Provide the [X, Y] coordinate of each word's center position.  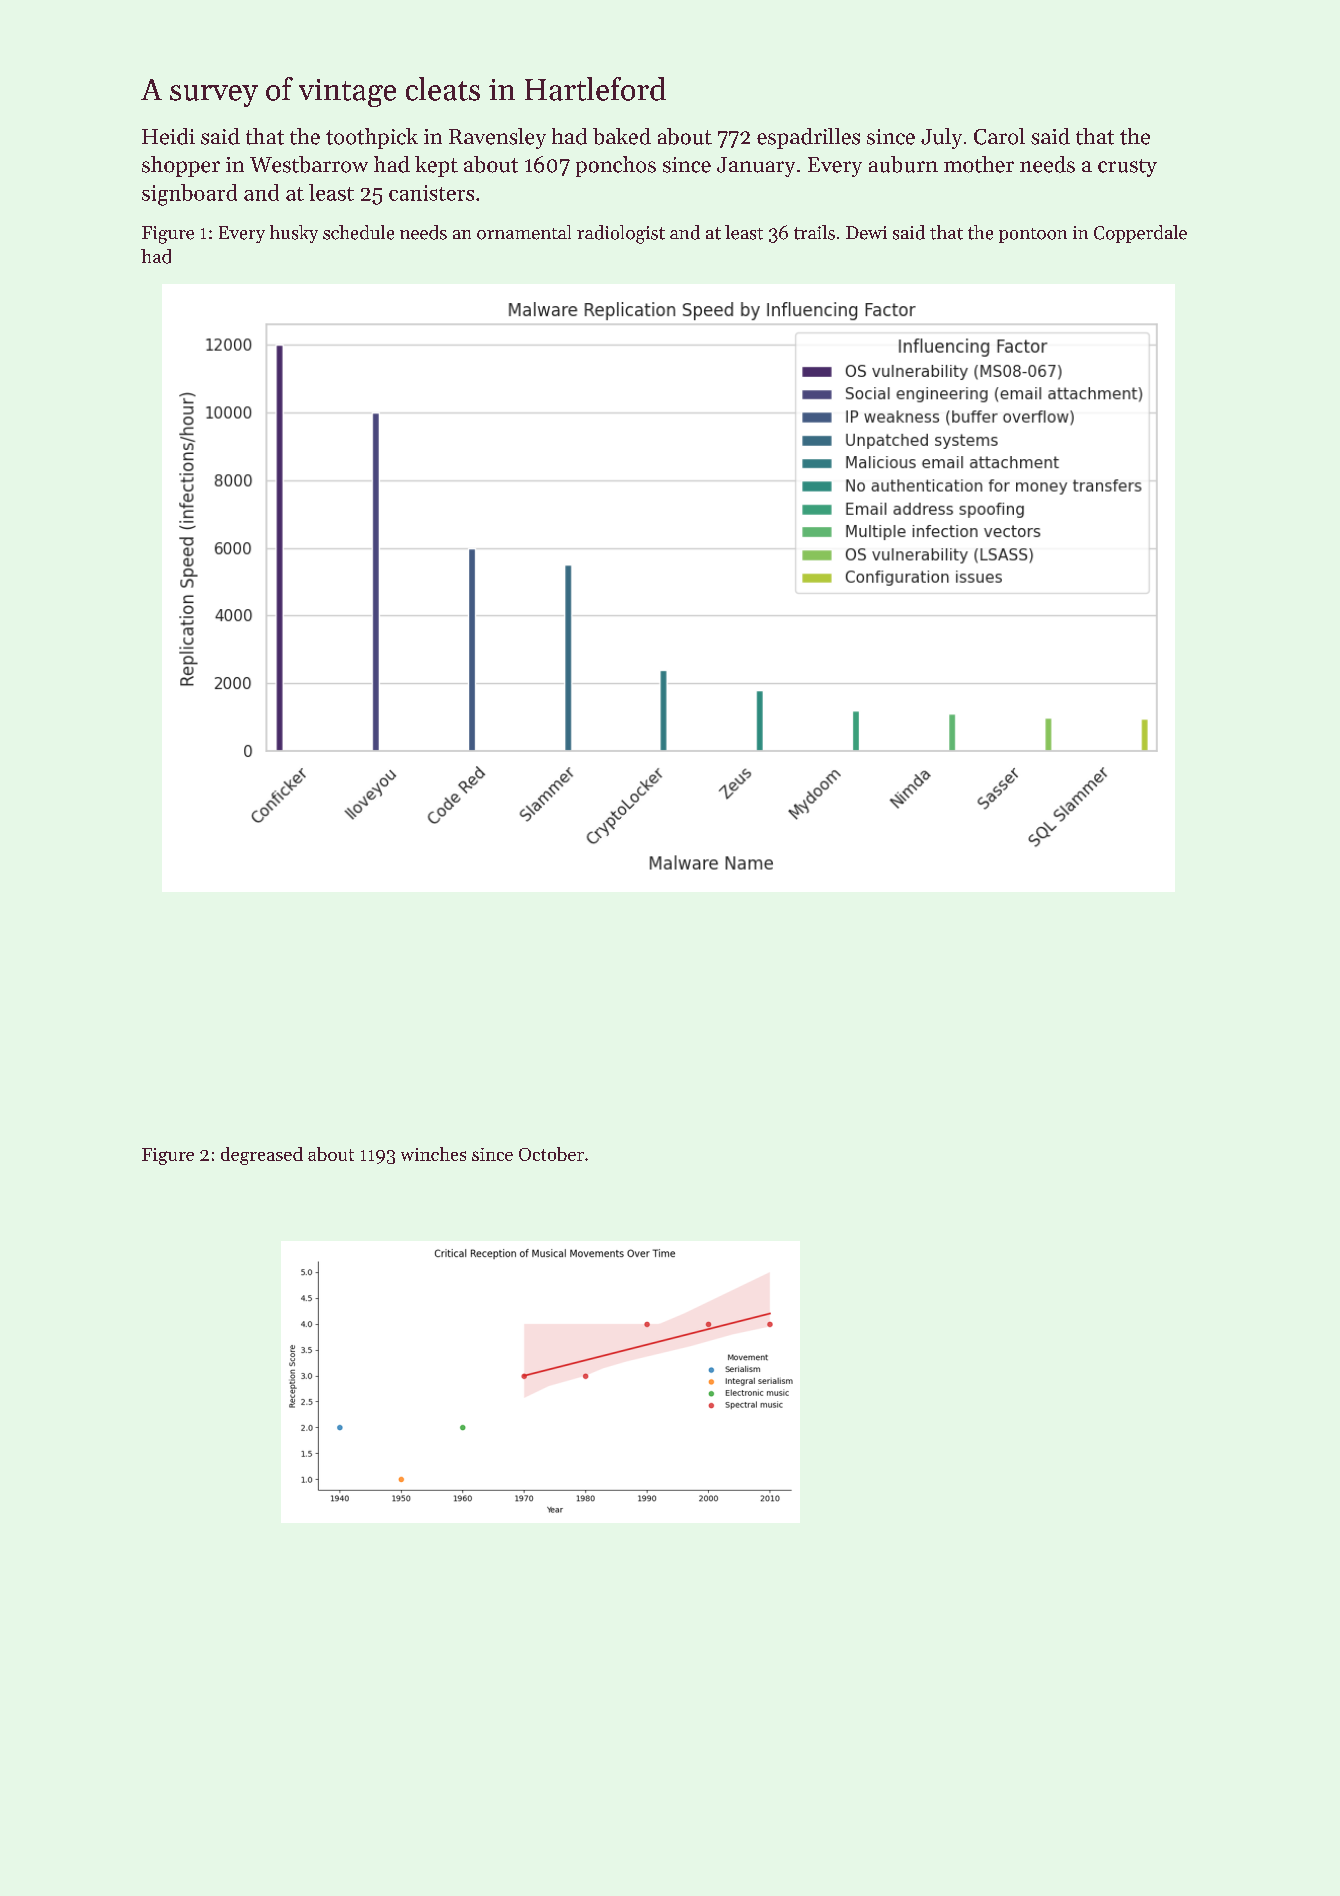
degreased [262, 1156]
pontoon [1033, 235]
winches [433, 1154]
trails [814, 232]
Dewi [866, 233]
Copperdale [1140, 234]
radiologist [621, 234]
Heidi [168, 136]
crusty [1127, 168]
